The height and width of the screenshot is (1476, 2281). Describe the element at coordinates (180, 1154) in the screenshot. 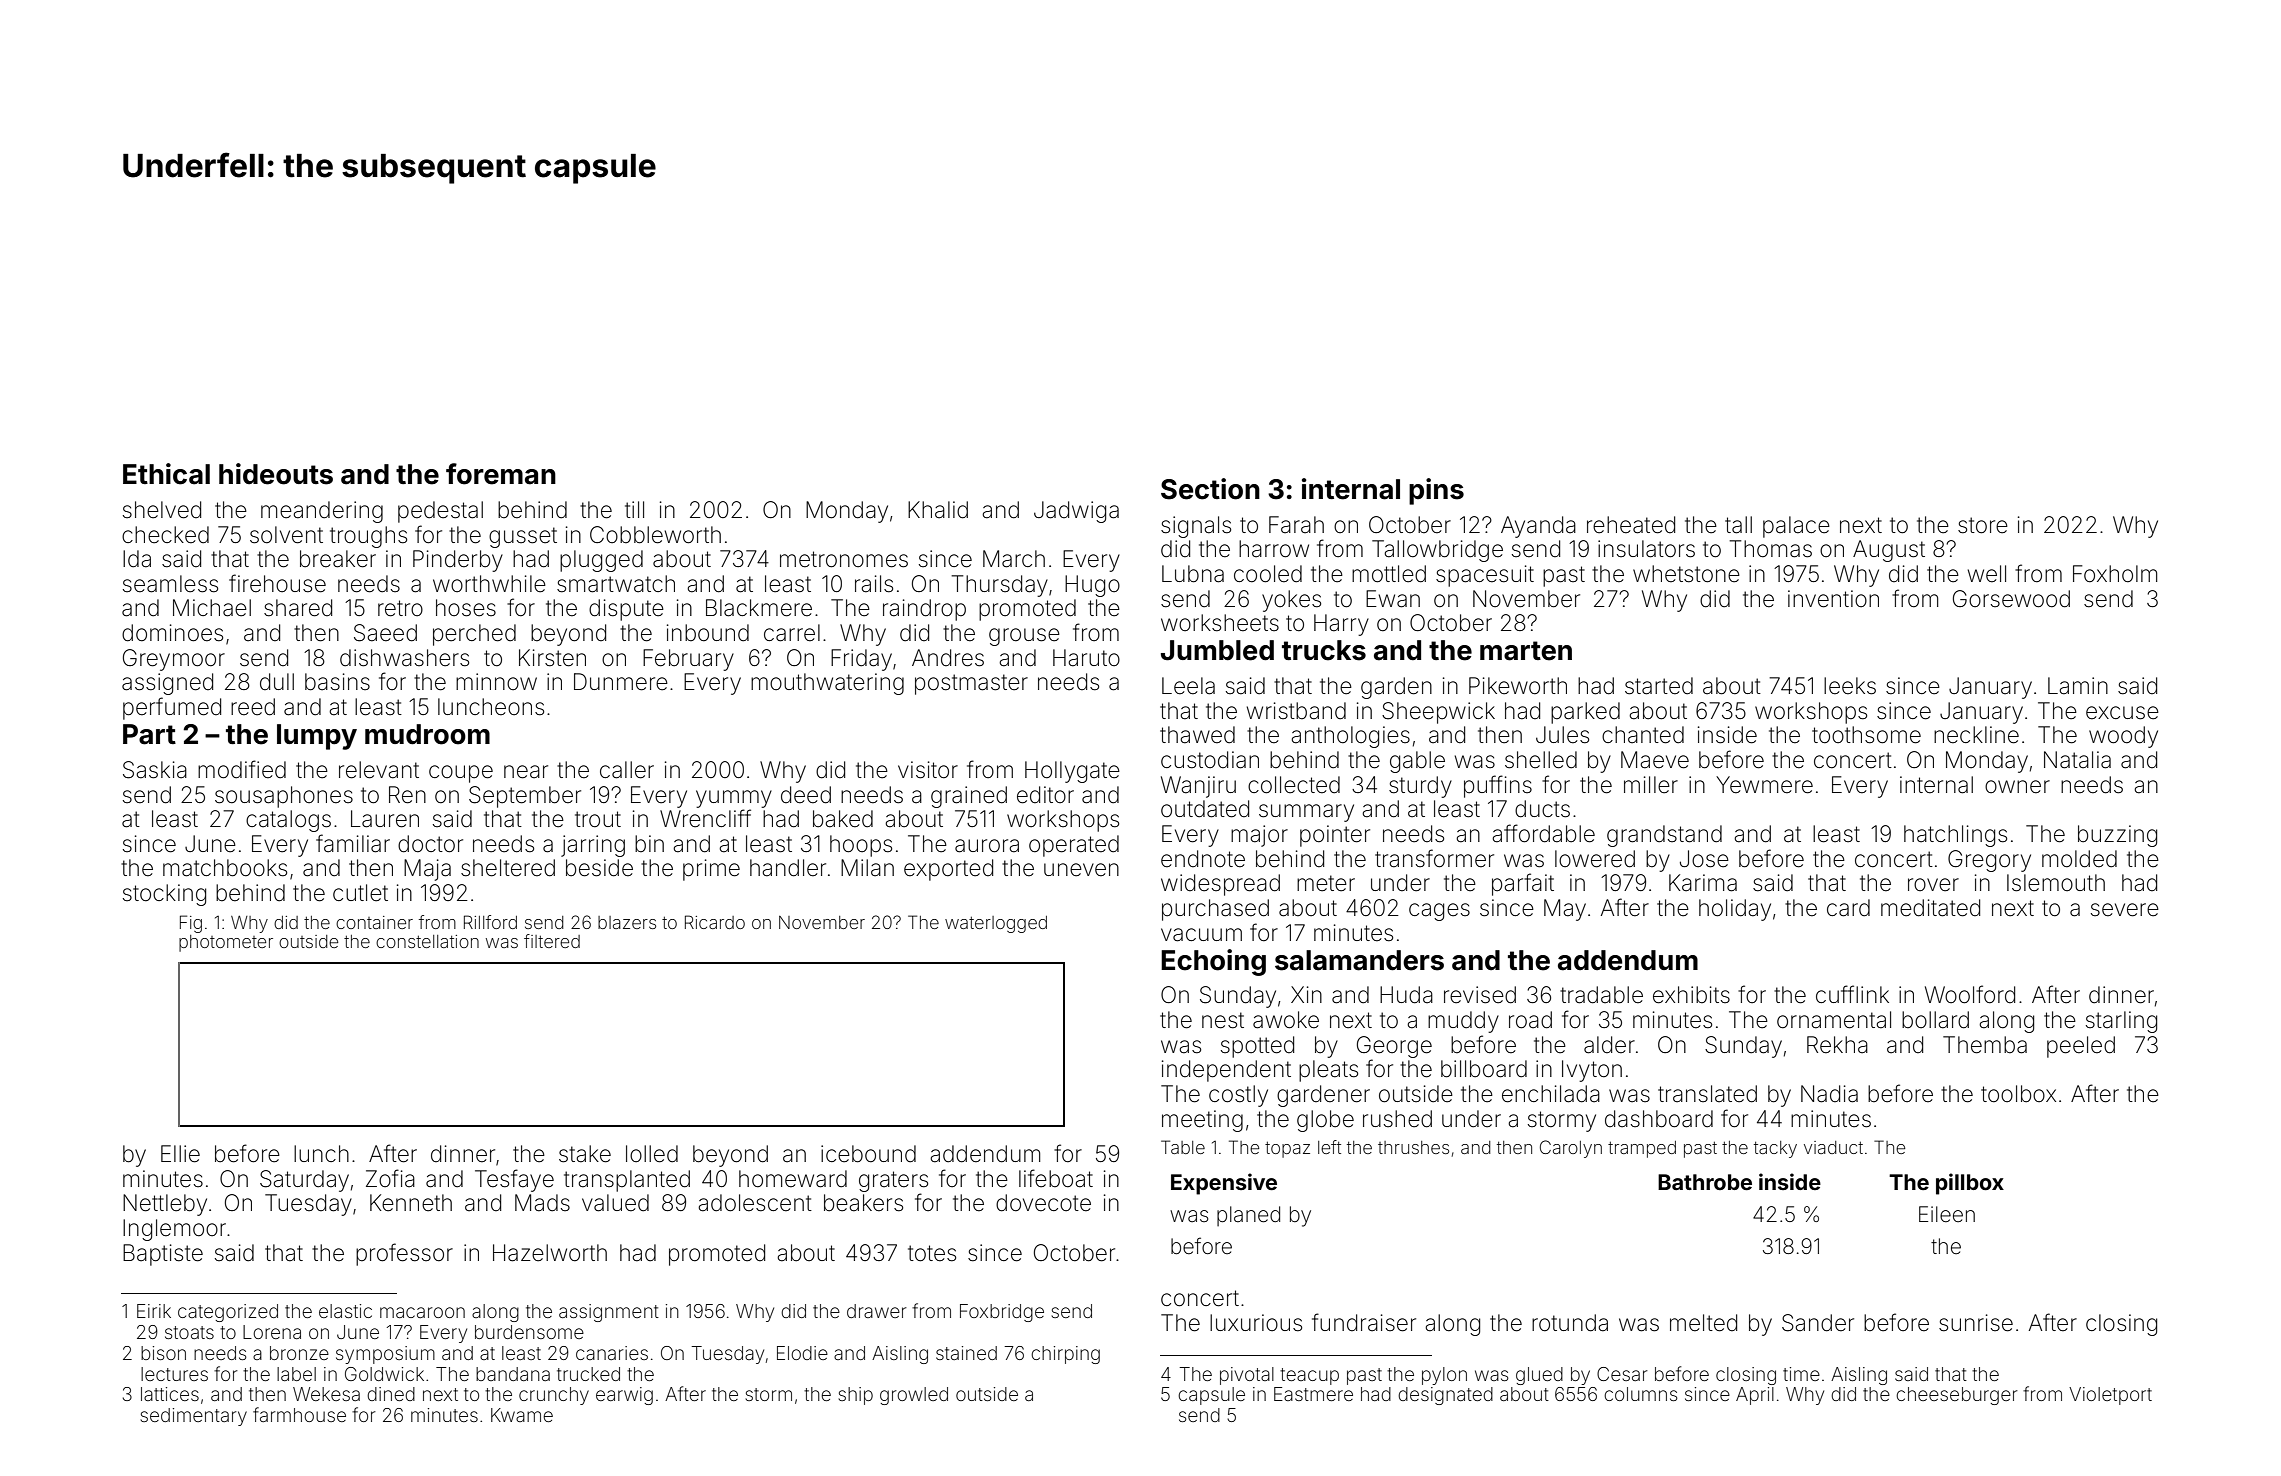

I see `Ellie` at that location.
